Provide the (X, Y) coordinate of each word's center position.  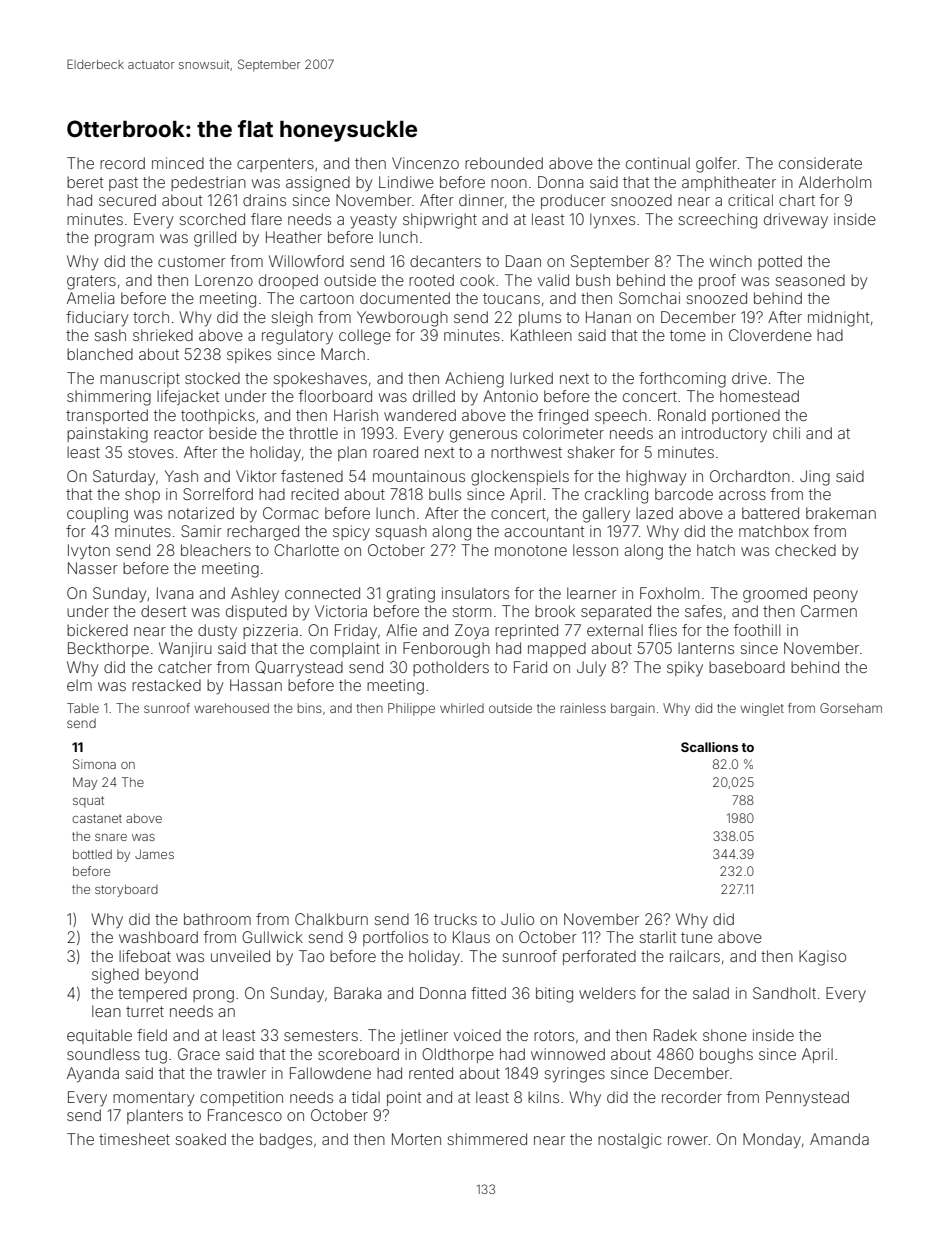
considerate (820, 163)
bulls (445, 494)
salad (711, 993)
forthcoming (682, 380)
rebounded (504, 163)
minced (178, 163)
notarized (201, 513)
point (404, 1098)
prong (213, 996)
